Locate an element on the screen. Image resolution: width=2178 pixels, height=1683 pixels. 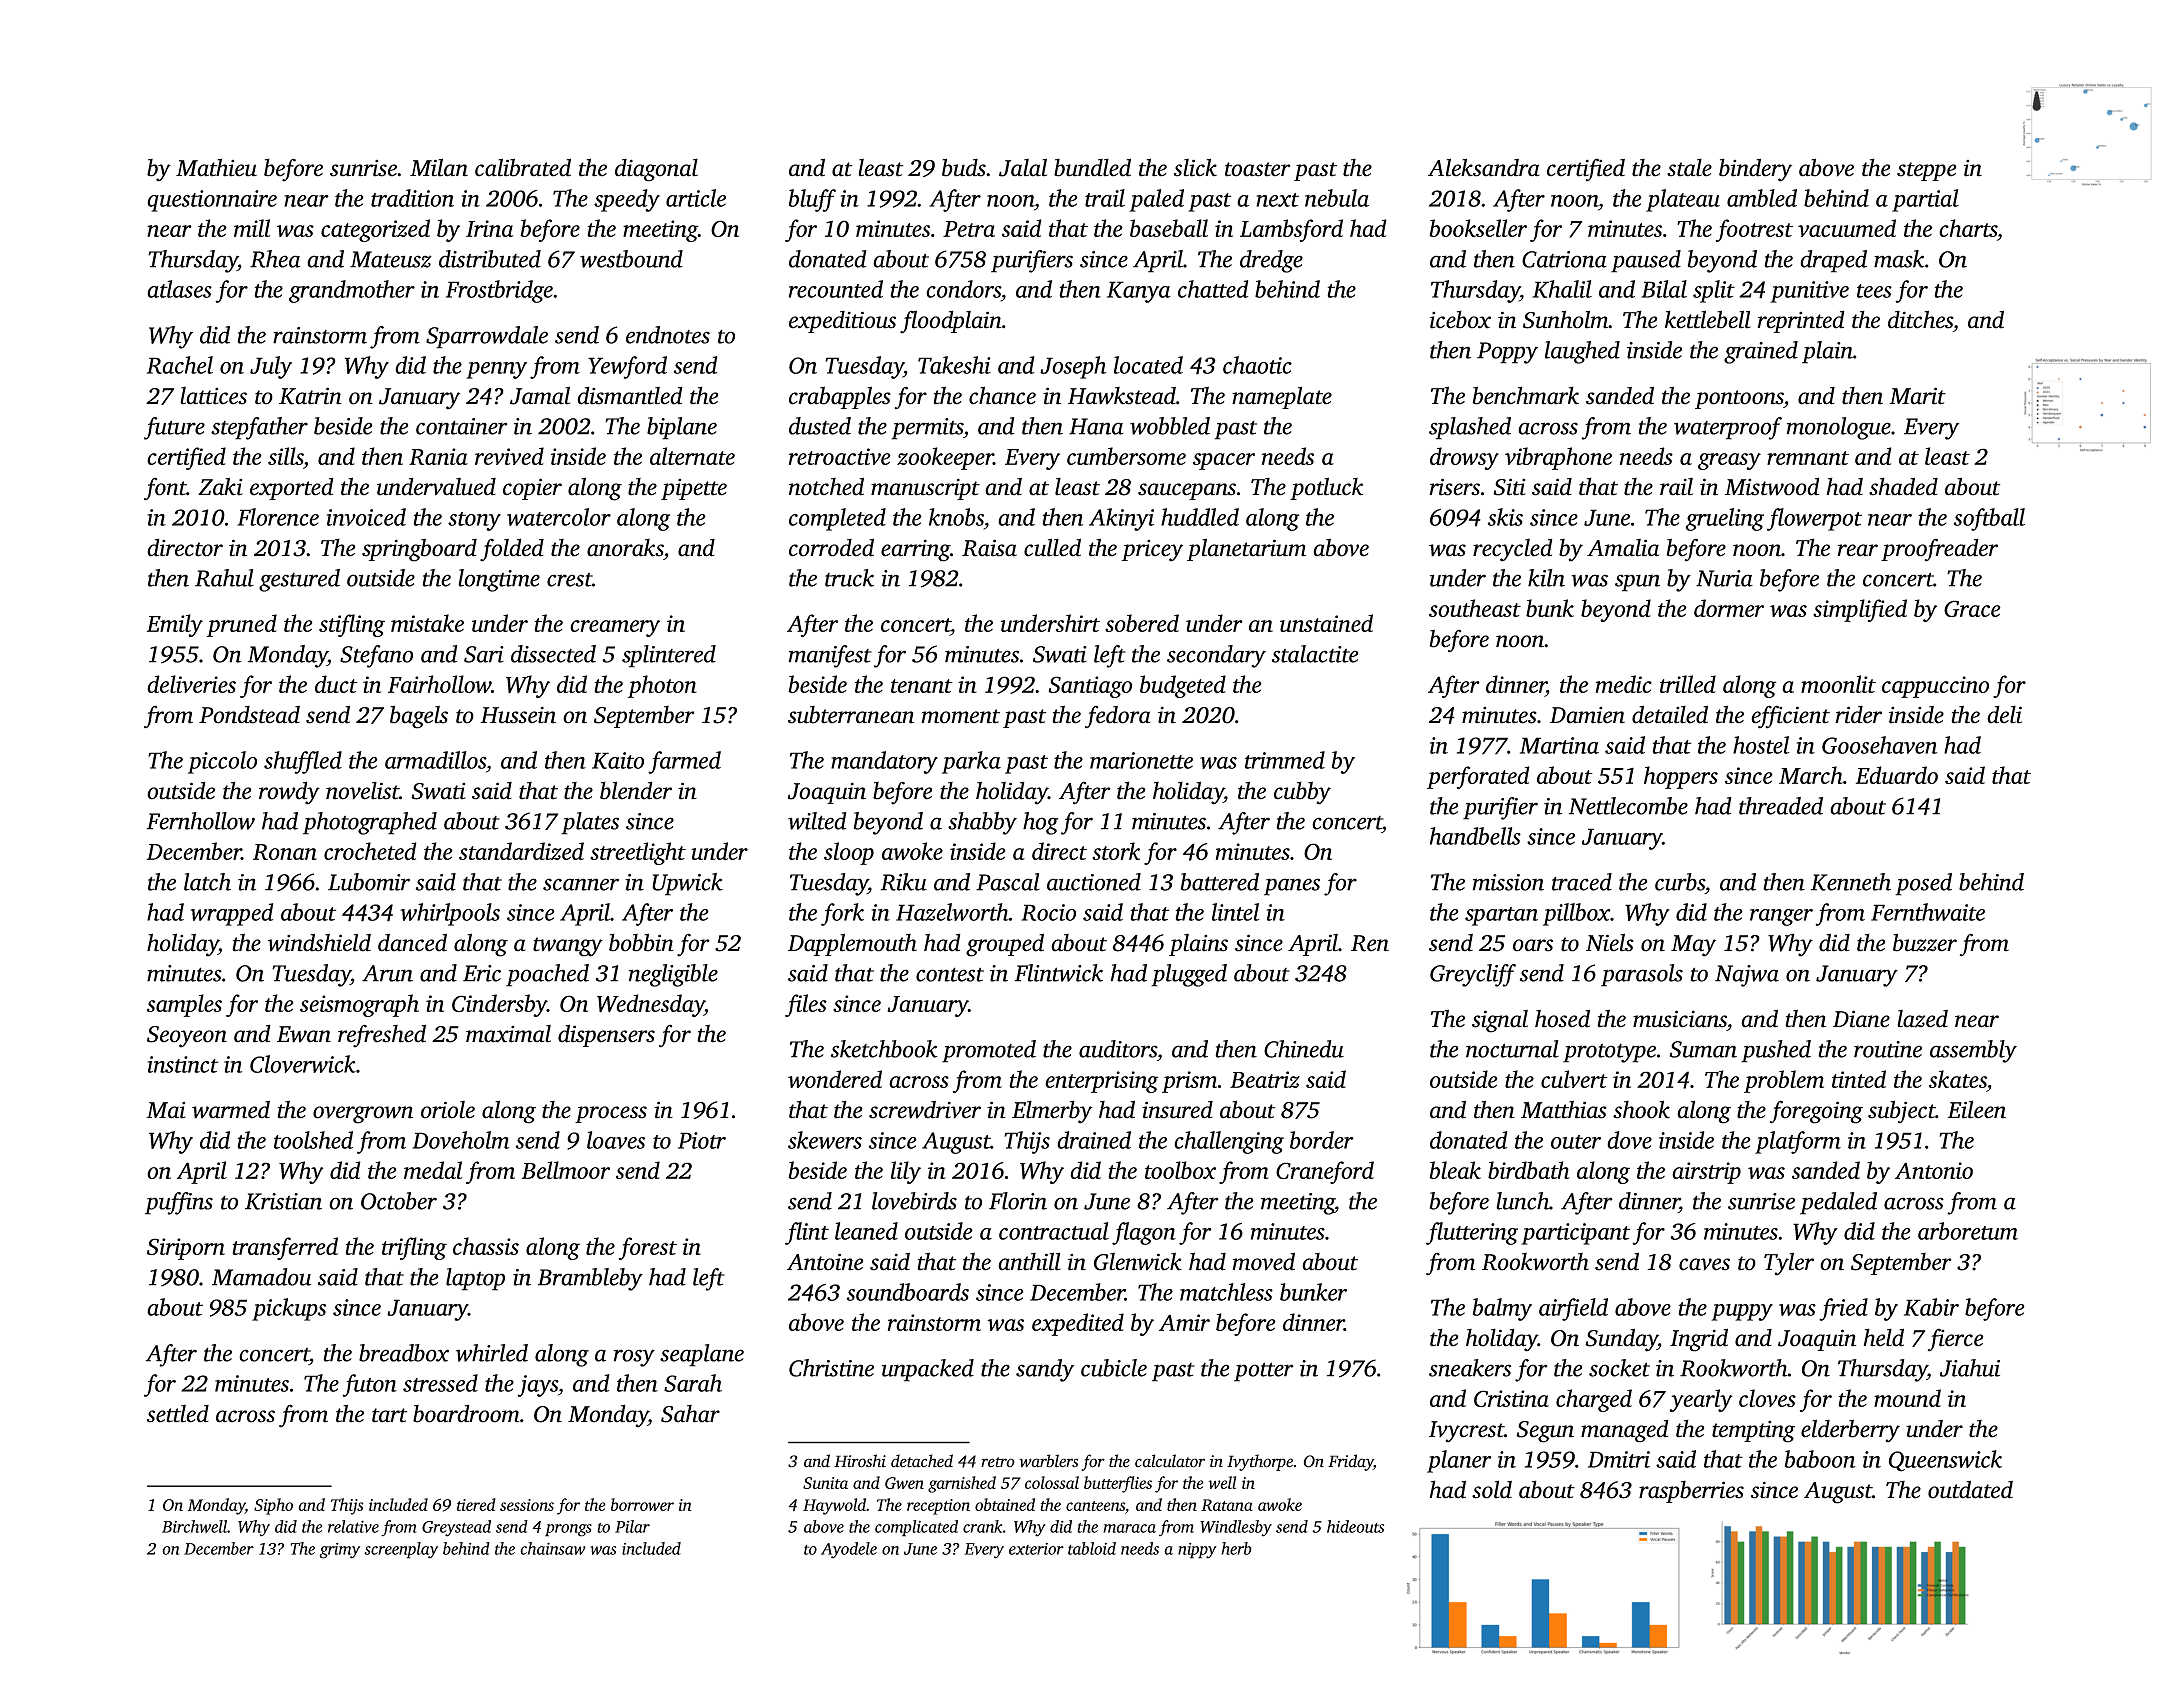
atlases is located at coordinates (179, 289).
